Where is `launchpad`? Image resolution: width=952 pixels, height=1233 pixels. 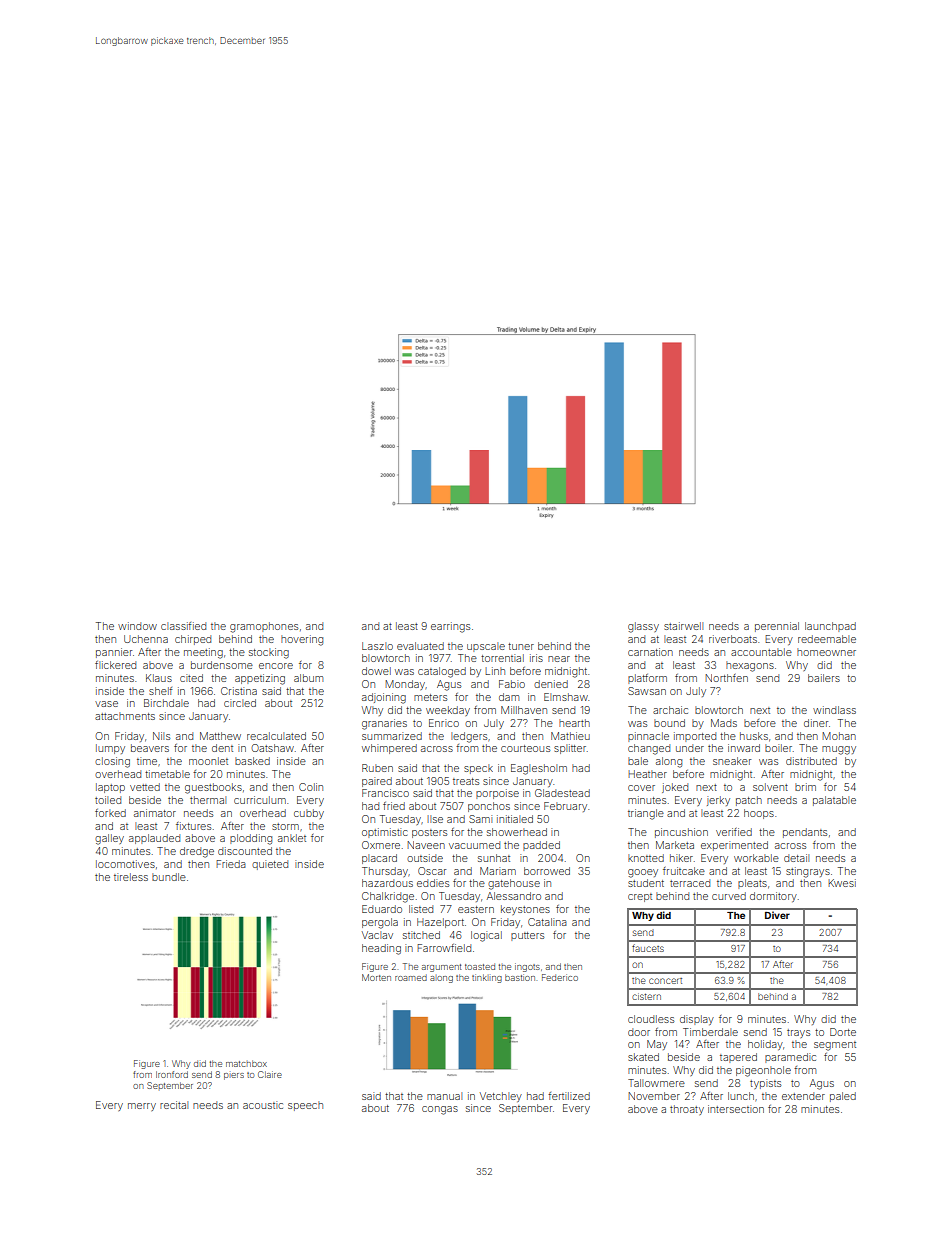
launchpad is located at coordinates (830, 627).
